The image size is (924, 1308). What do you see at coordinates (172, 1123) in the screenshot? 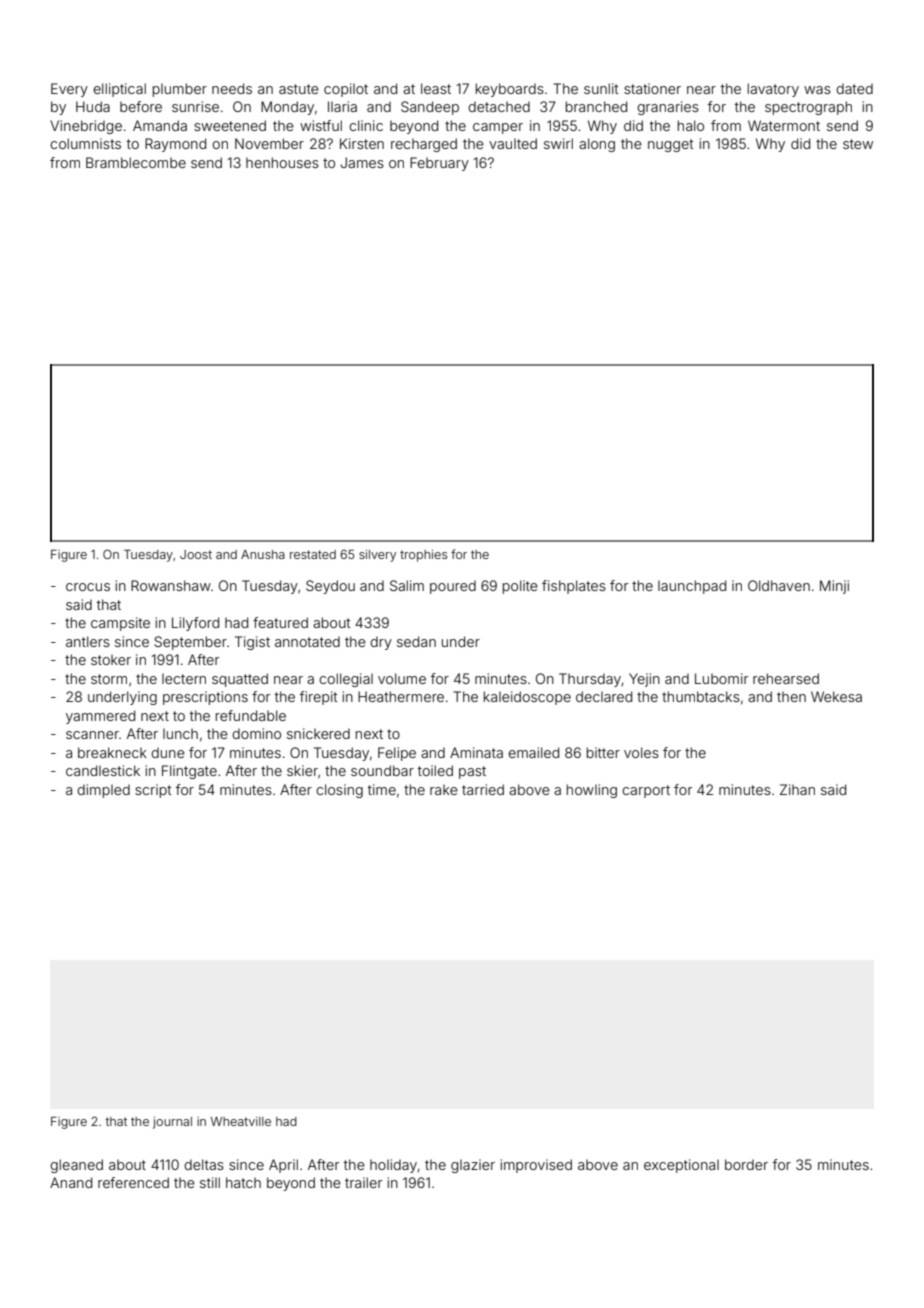
I see `journal` at bounding box center [172, 1123].
